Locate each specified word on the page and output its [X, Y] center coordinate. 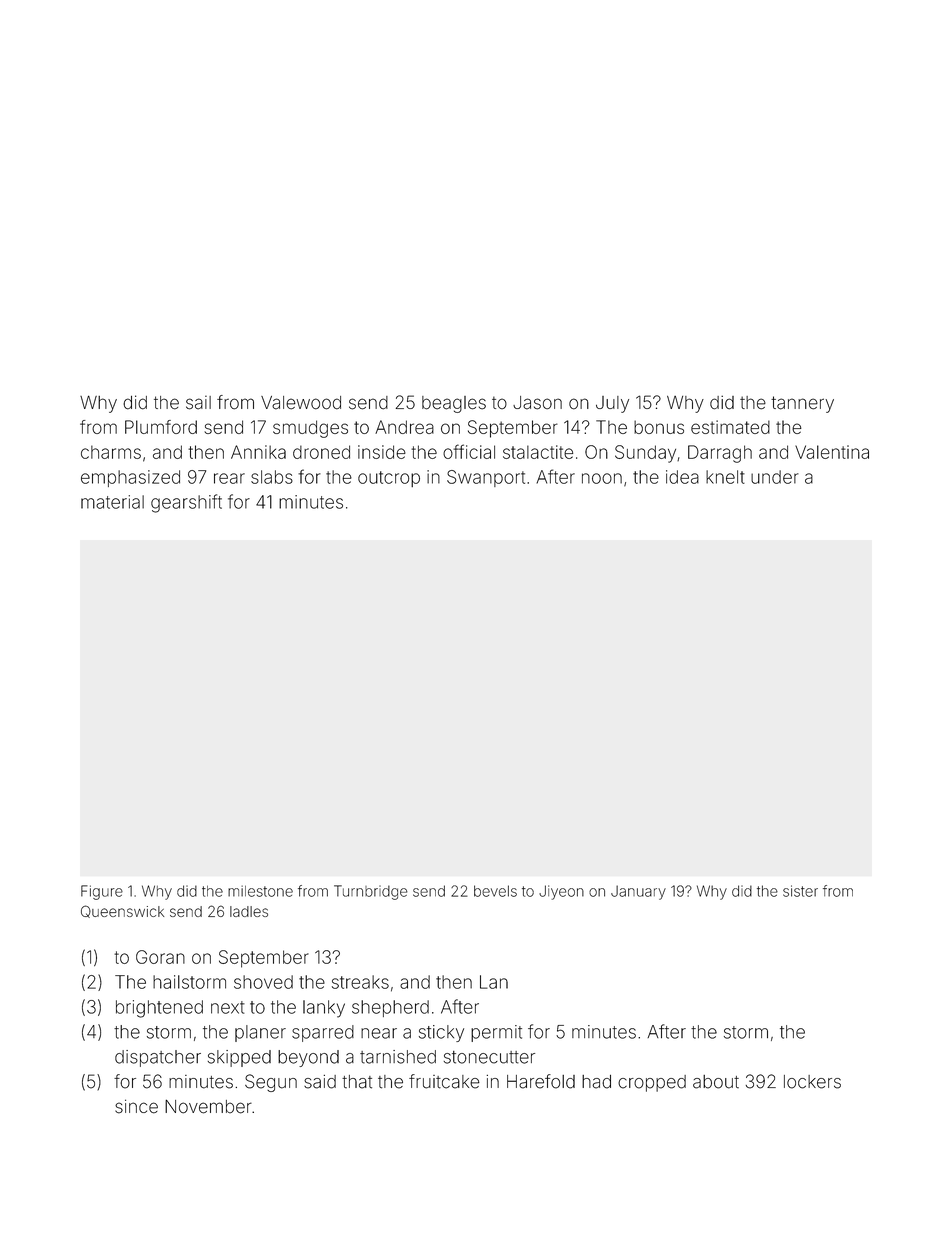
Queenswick [122, 911]
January [638, 892]
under [775, 477]
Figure [102, 892]
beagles [454, 404]
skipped [239, 1058]
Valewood [301, 403]
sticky [441, 1033]
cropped [652, 1083]
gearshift [186, 503]
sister [800, 891]
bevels [495, 891]
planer [260, 1033]
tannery [802, 404]
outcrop [389, 479]
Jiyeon [561, 892]
